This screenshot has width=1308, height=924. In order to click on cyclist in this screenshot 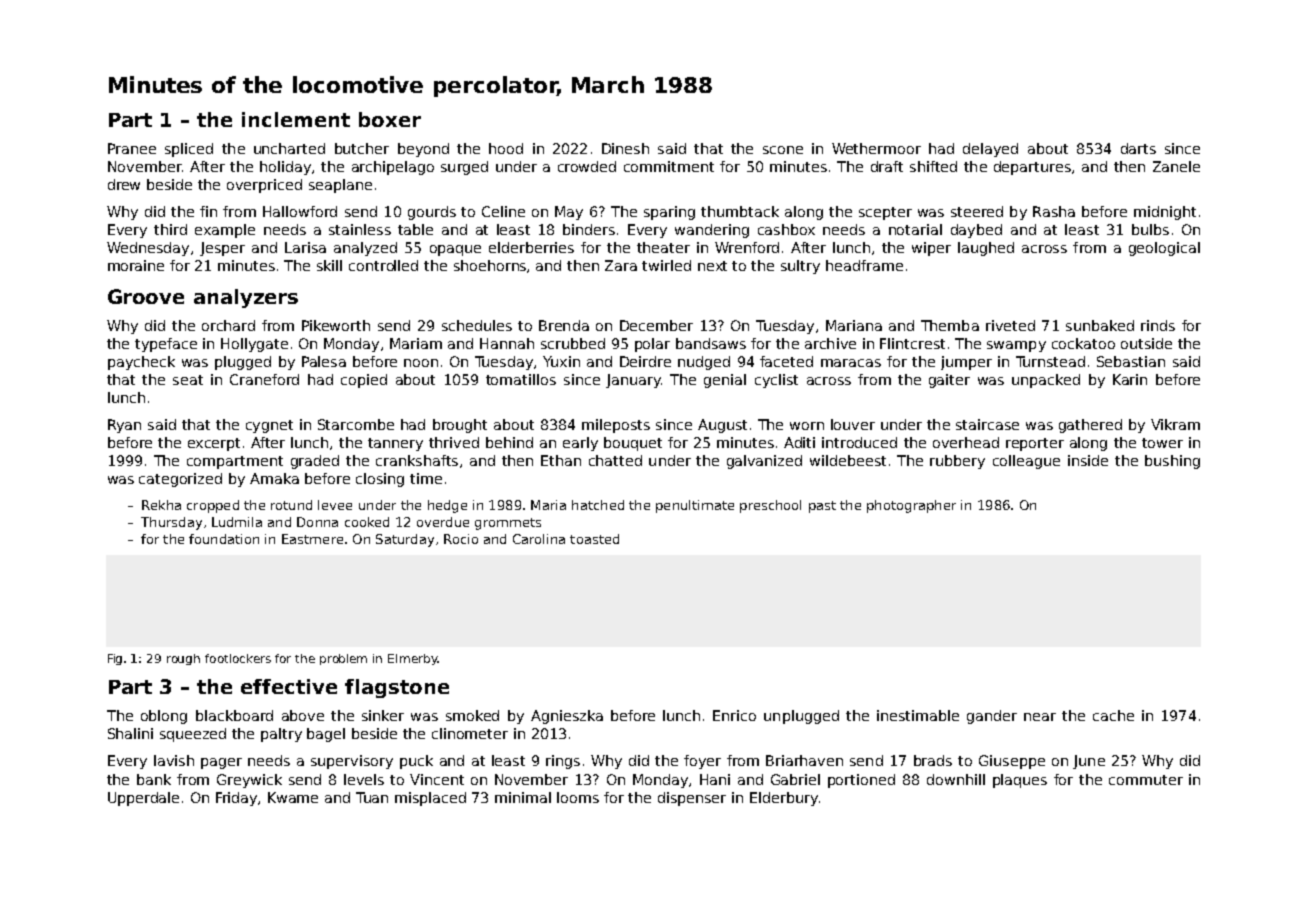, I will do `click(776, 381)`.
